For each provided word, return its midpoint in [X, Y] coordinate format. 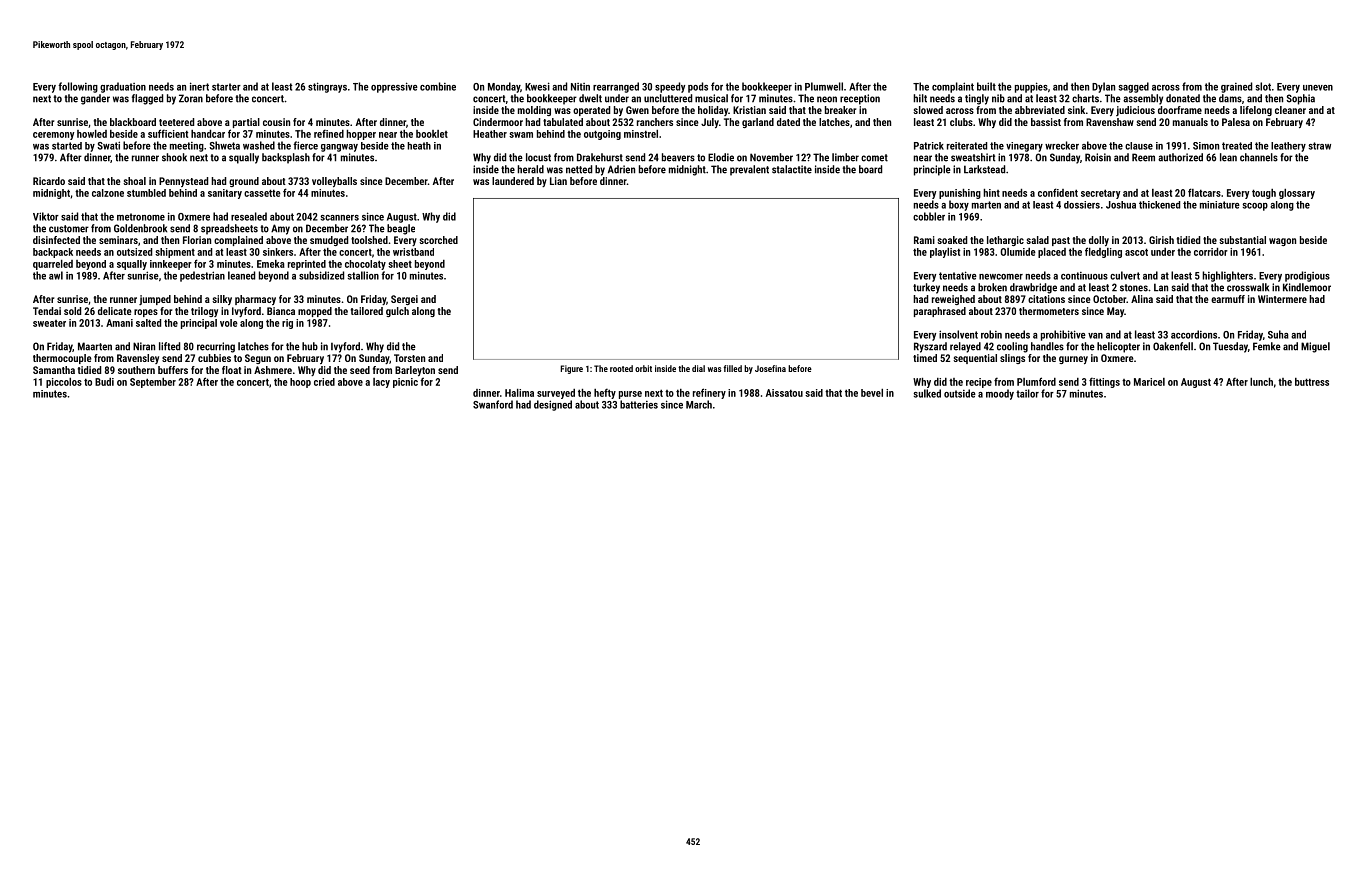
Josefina [770, 368]
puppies [1031, 87]
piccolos [64, 383]
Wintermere [1282, 299]
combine [438, 86]
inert [199, 86]
